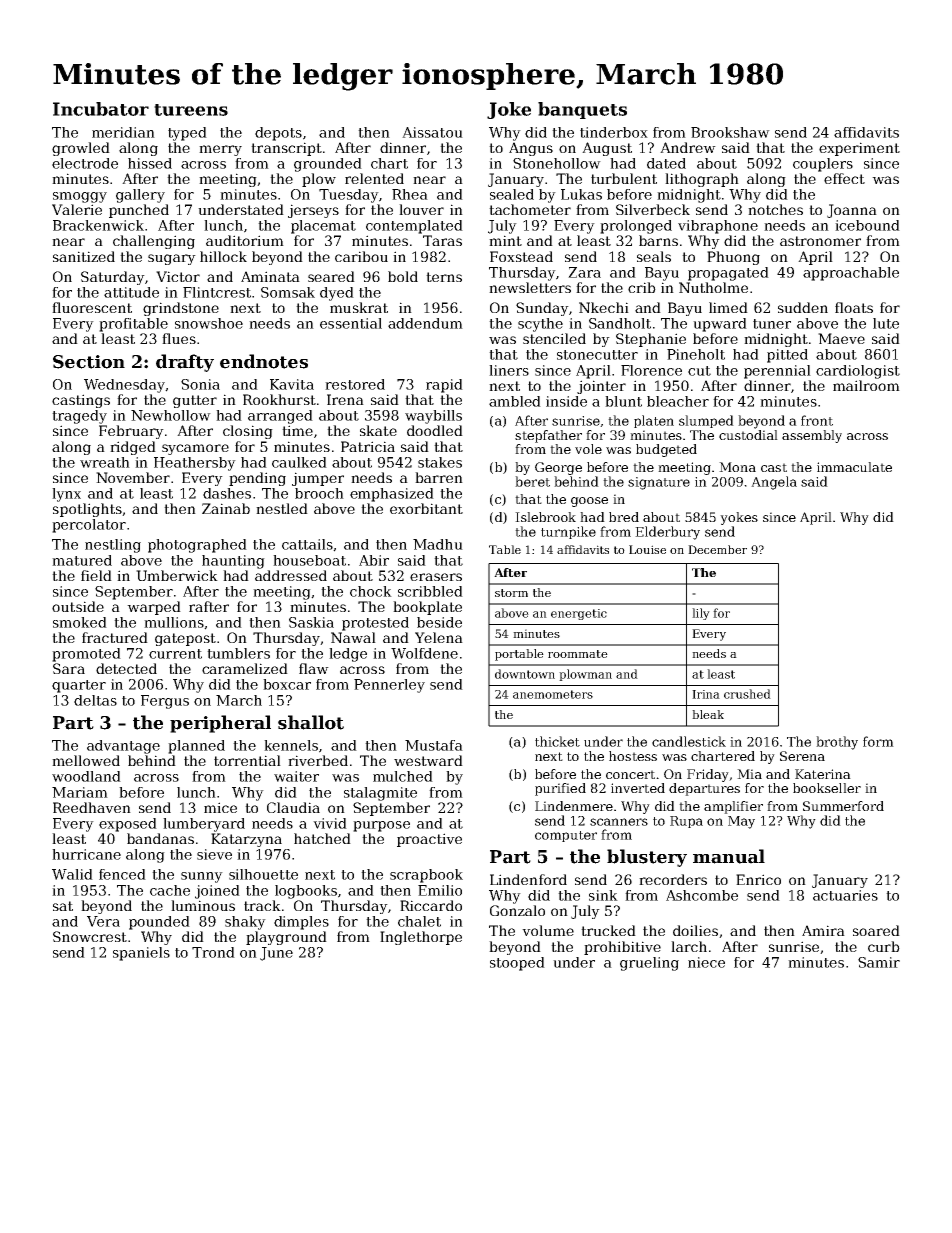  What do you see at coordinates (278, 134) in the screenshot?
I see `depots` at bounding box center [278, 134].
